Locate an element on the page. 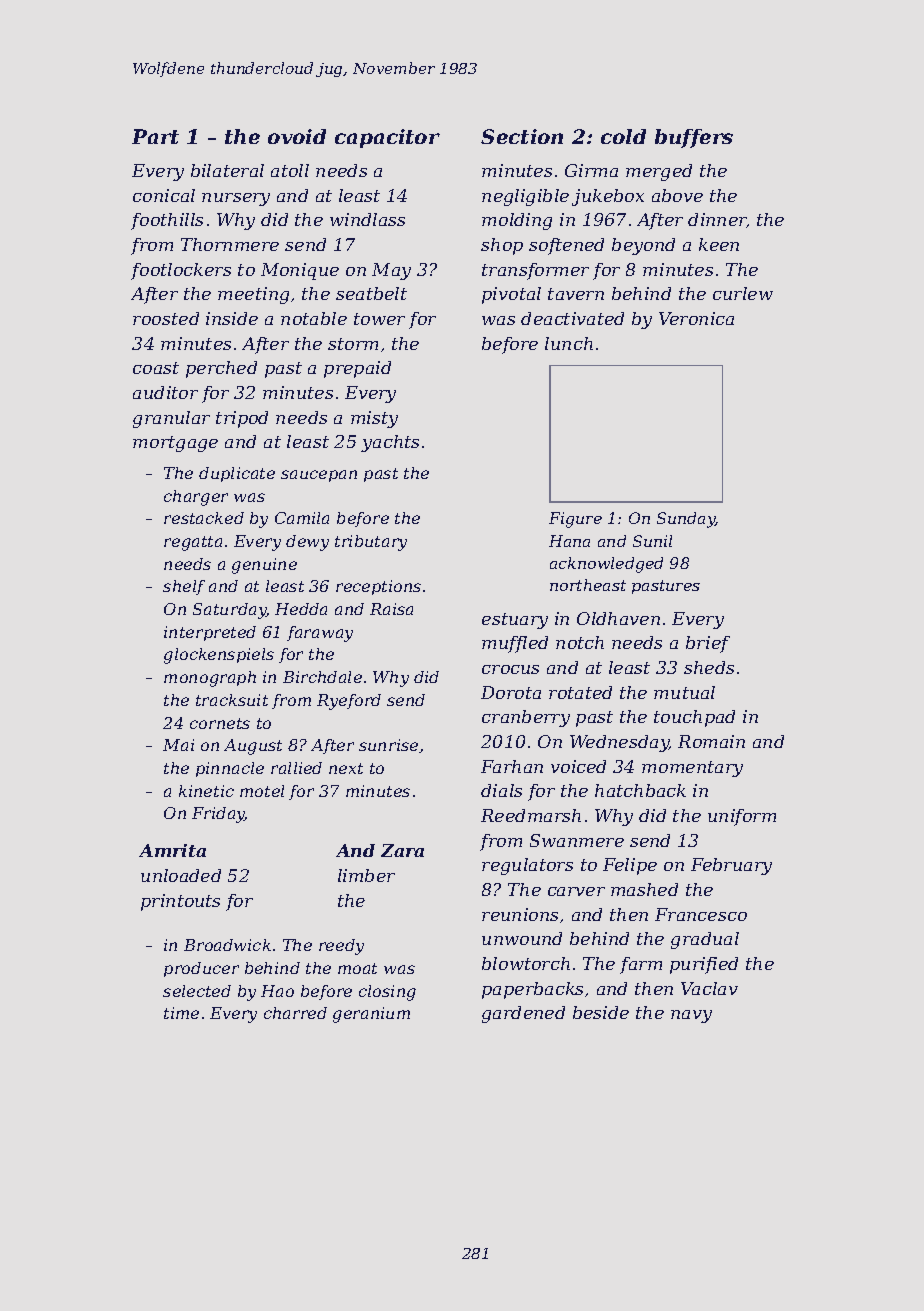  dinner is located at coordinates (717, 220).
